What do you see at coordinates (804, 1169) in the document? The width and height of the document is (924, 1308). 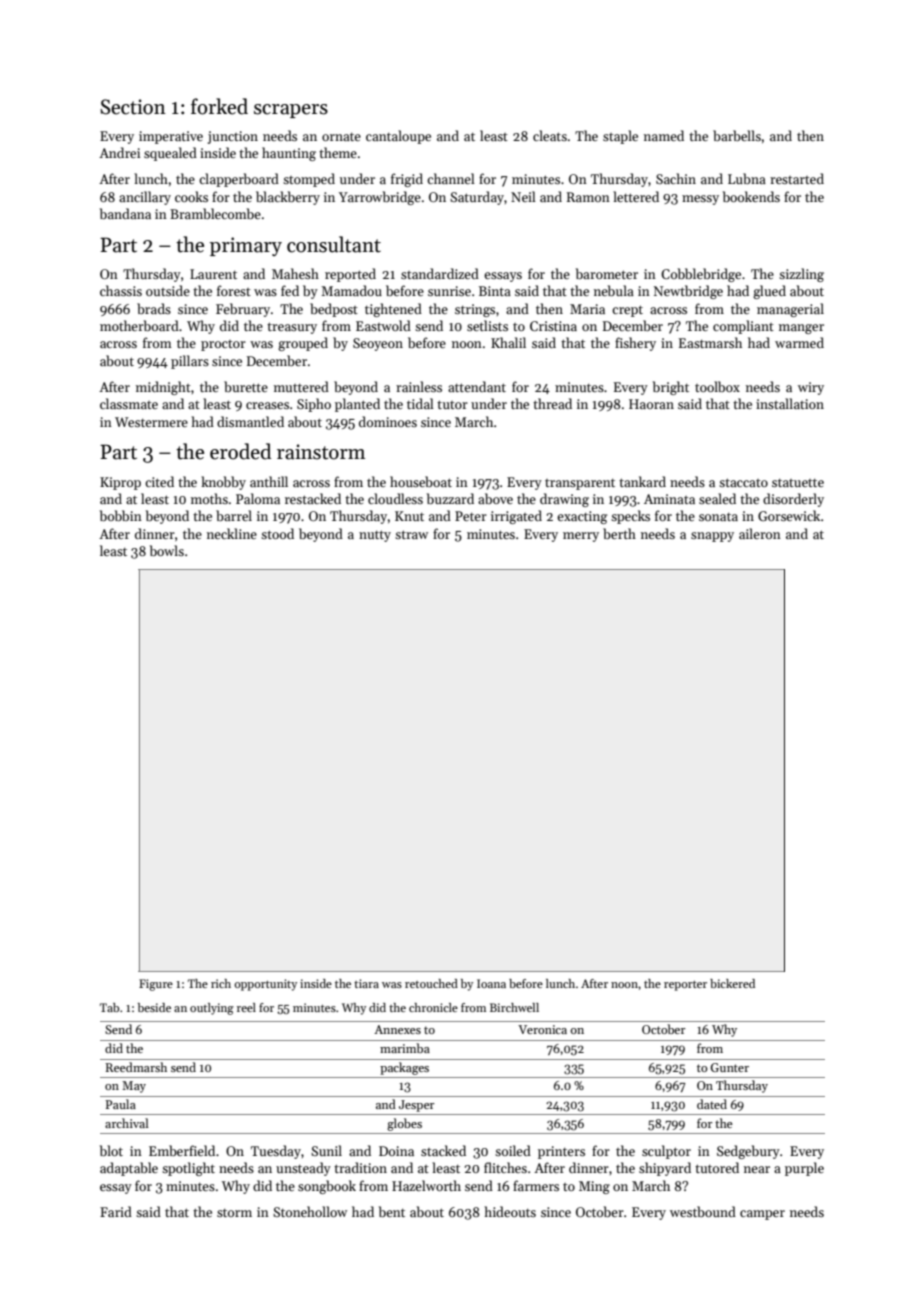 I see `purple` at bounding box center [804, 1169].
